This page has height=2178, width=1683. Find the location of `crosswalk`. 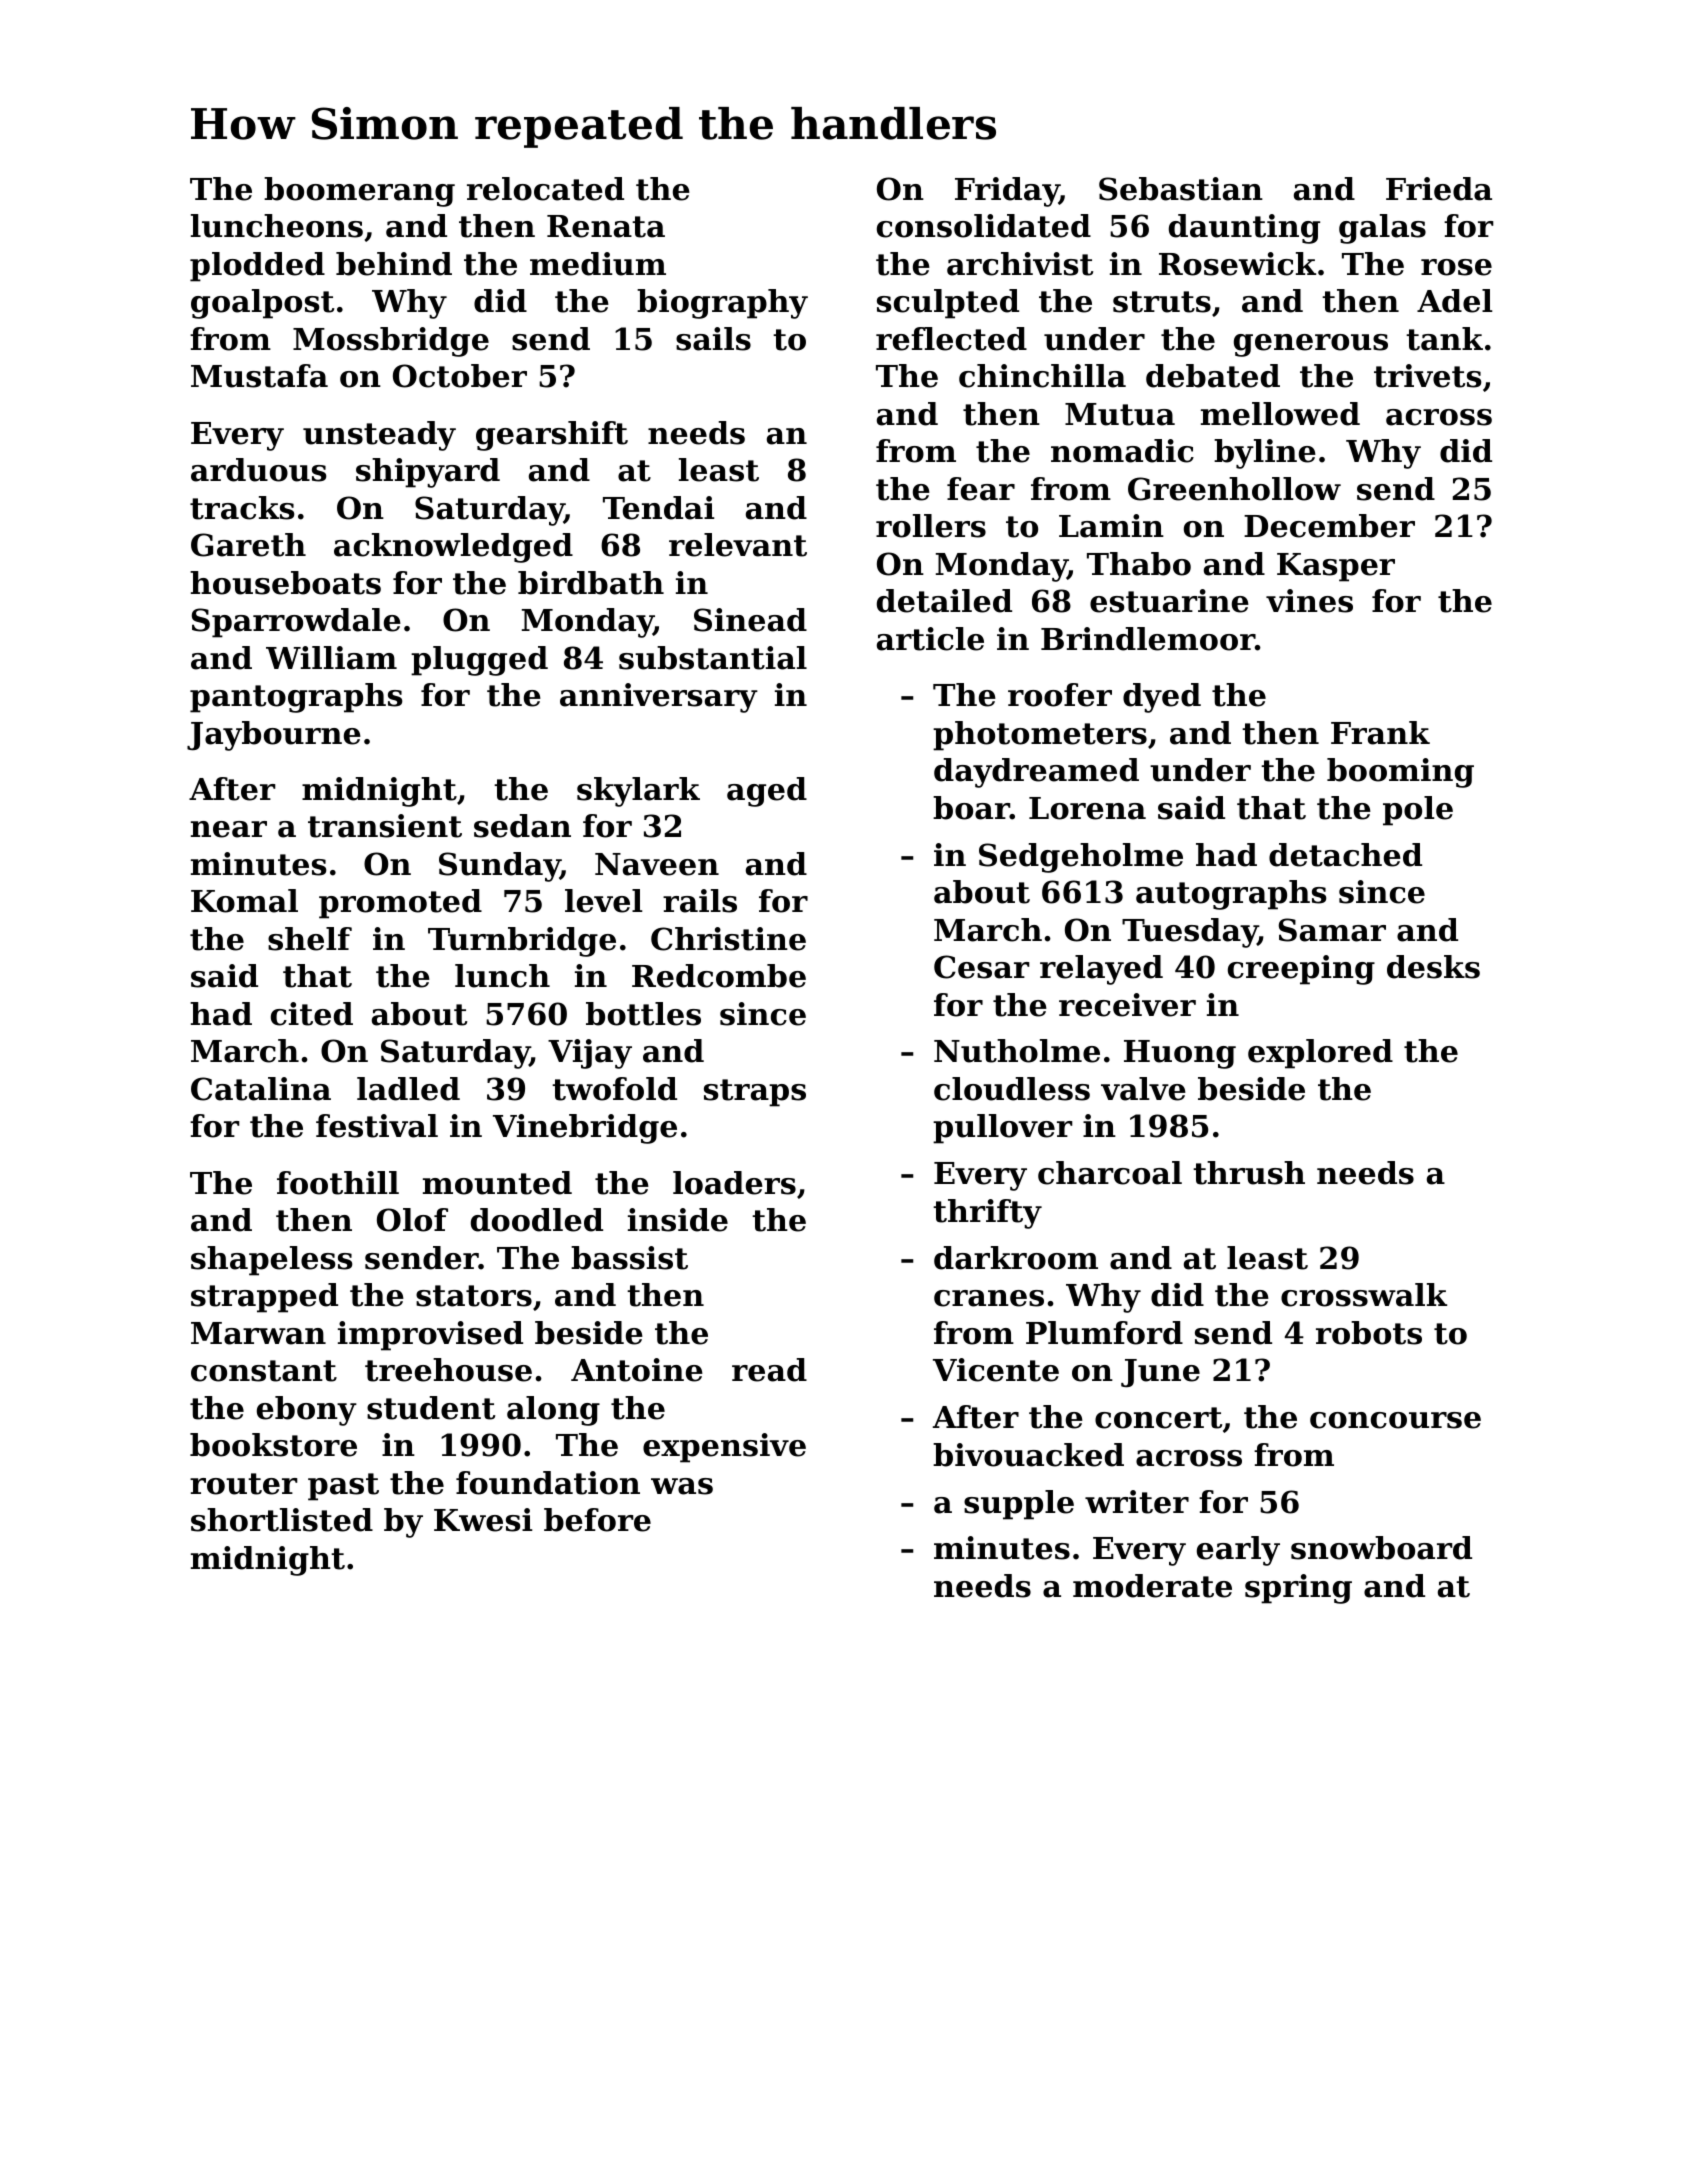

crosswalk is located at coordinates (1364, 1295).
